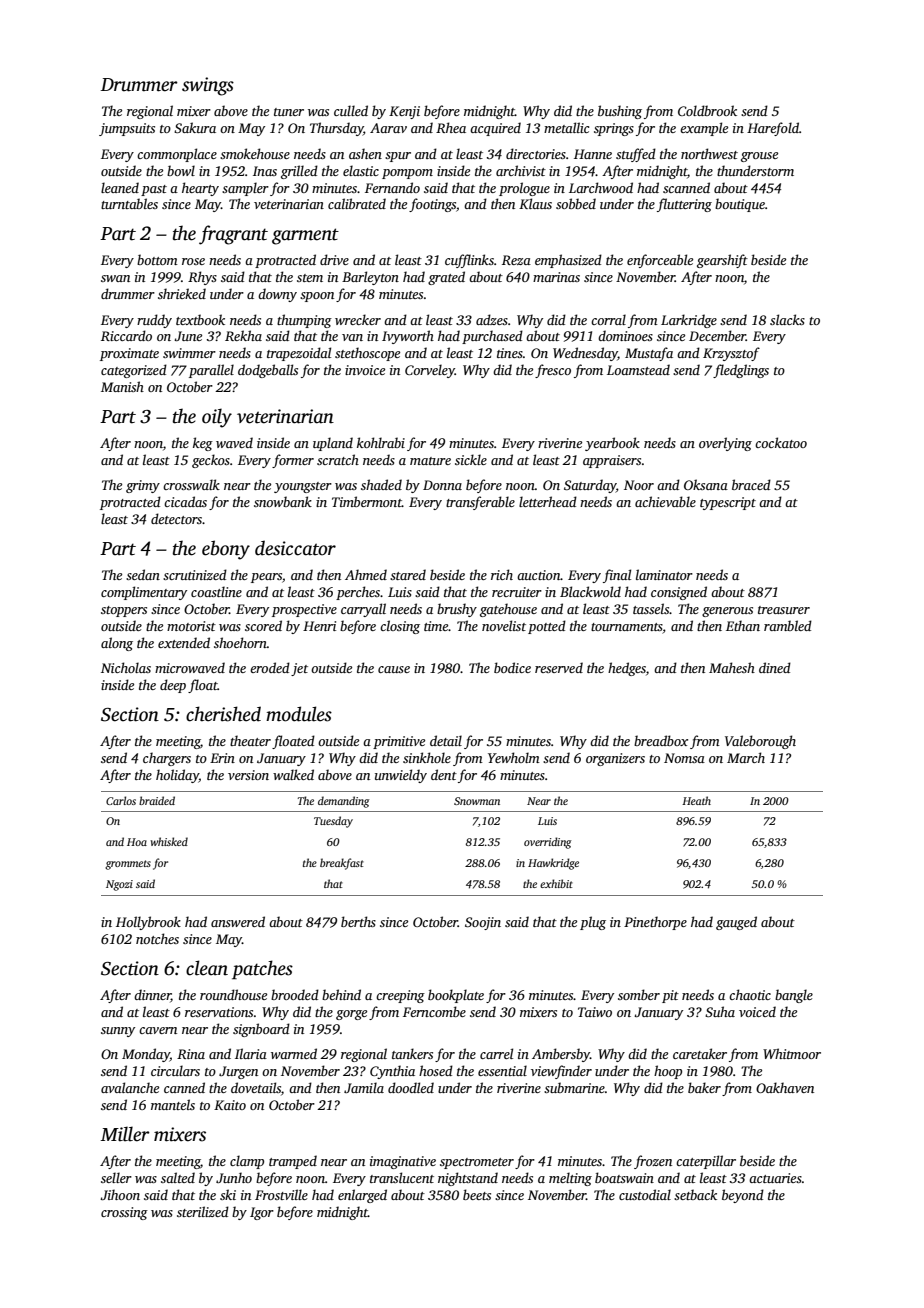 This document has width=924, height=1308. What do you see at coordinates (787, 319) in the document?
I see `slacks` at bounding box center [787, 319].
